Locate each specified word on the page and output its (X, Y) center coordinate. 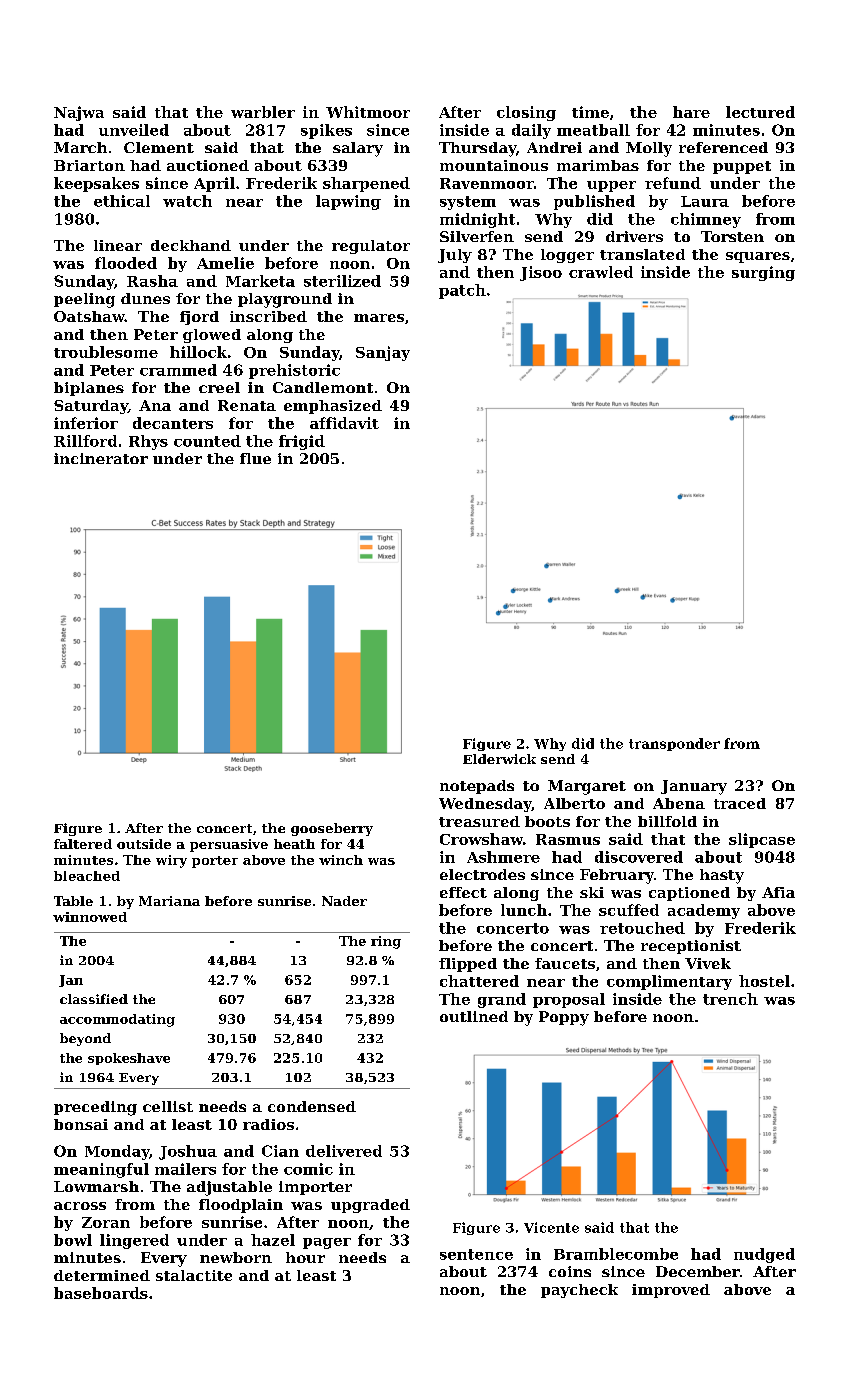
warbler (263, 112)
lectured (760, 112)
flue (255, 458)
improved (671, 1291)
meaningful (101, 1170)
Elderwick (499, 759)
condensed (312, 1106)
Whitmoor (368, 112)
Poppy (564, 1018)
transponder (674, 744)
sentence (476, 1254)
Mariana (169, 901)
